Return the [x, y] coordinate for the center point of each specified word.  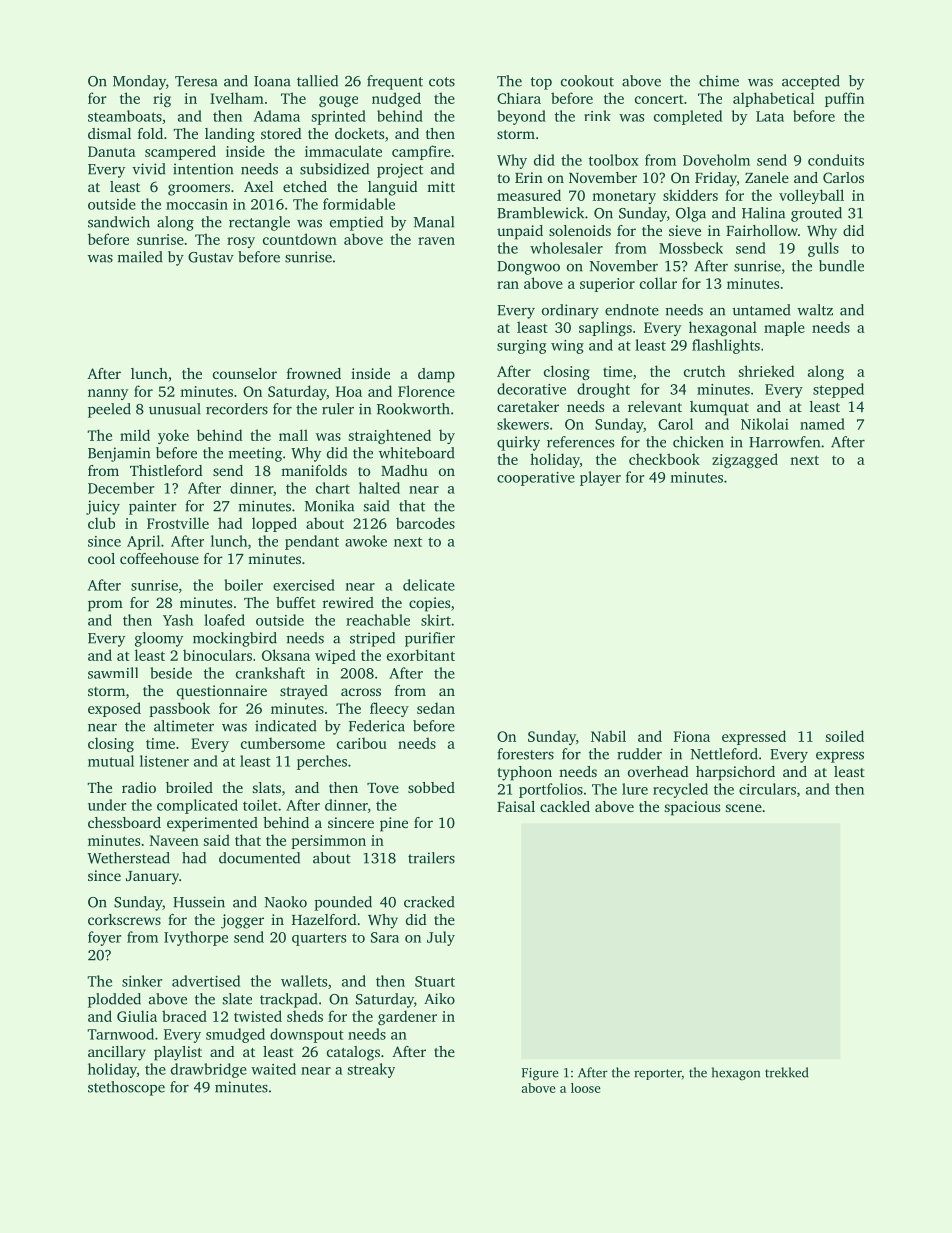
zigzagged [745, 460]
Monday [139, 82]
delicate [429, 585]
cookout [587, 81]
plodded [114, 1000]
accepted [811, 82]
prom [105, 606]
